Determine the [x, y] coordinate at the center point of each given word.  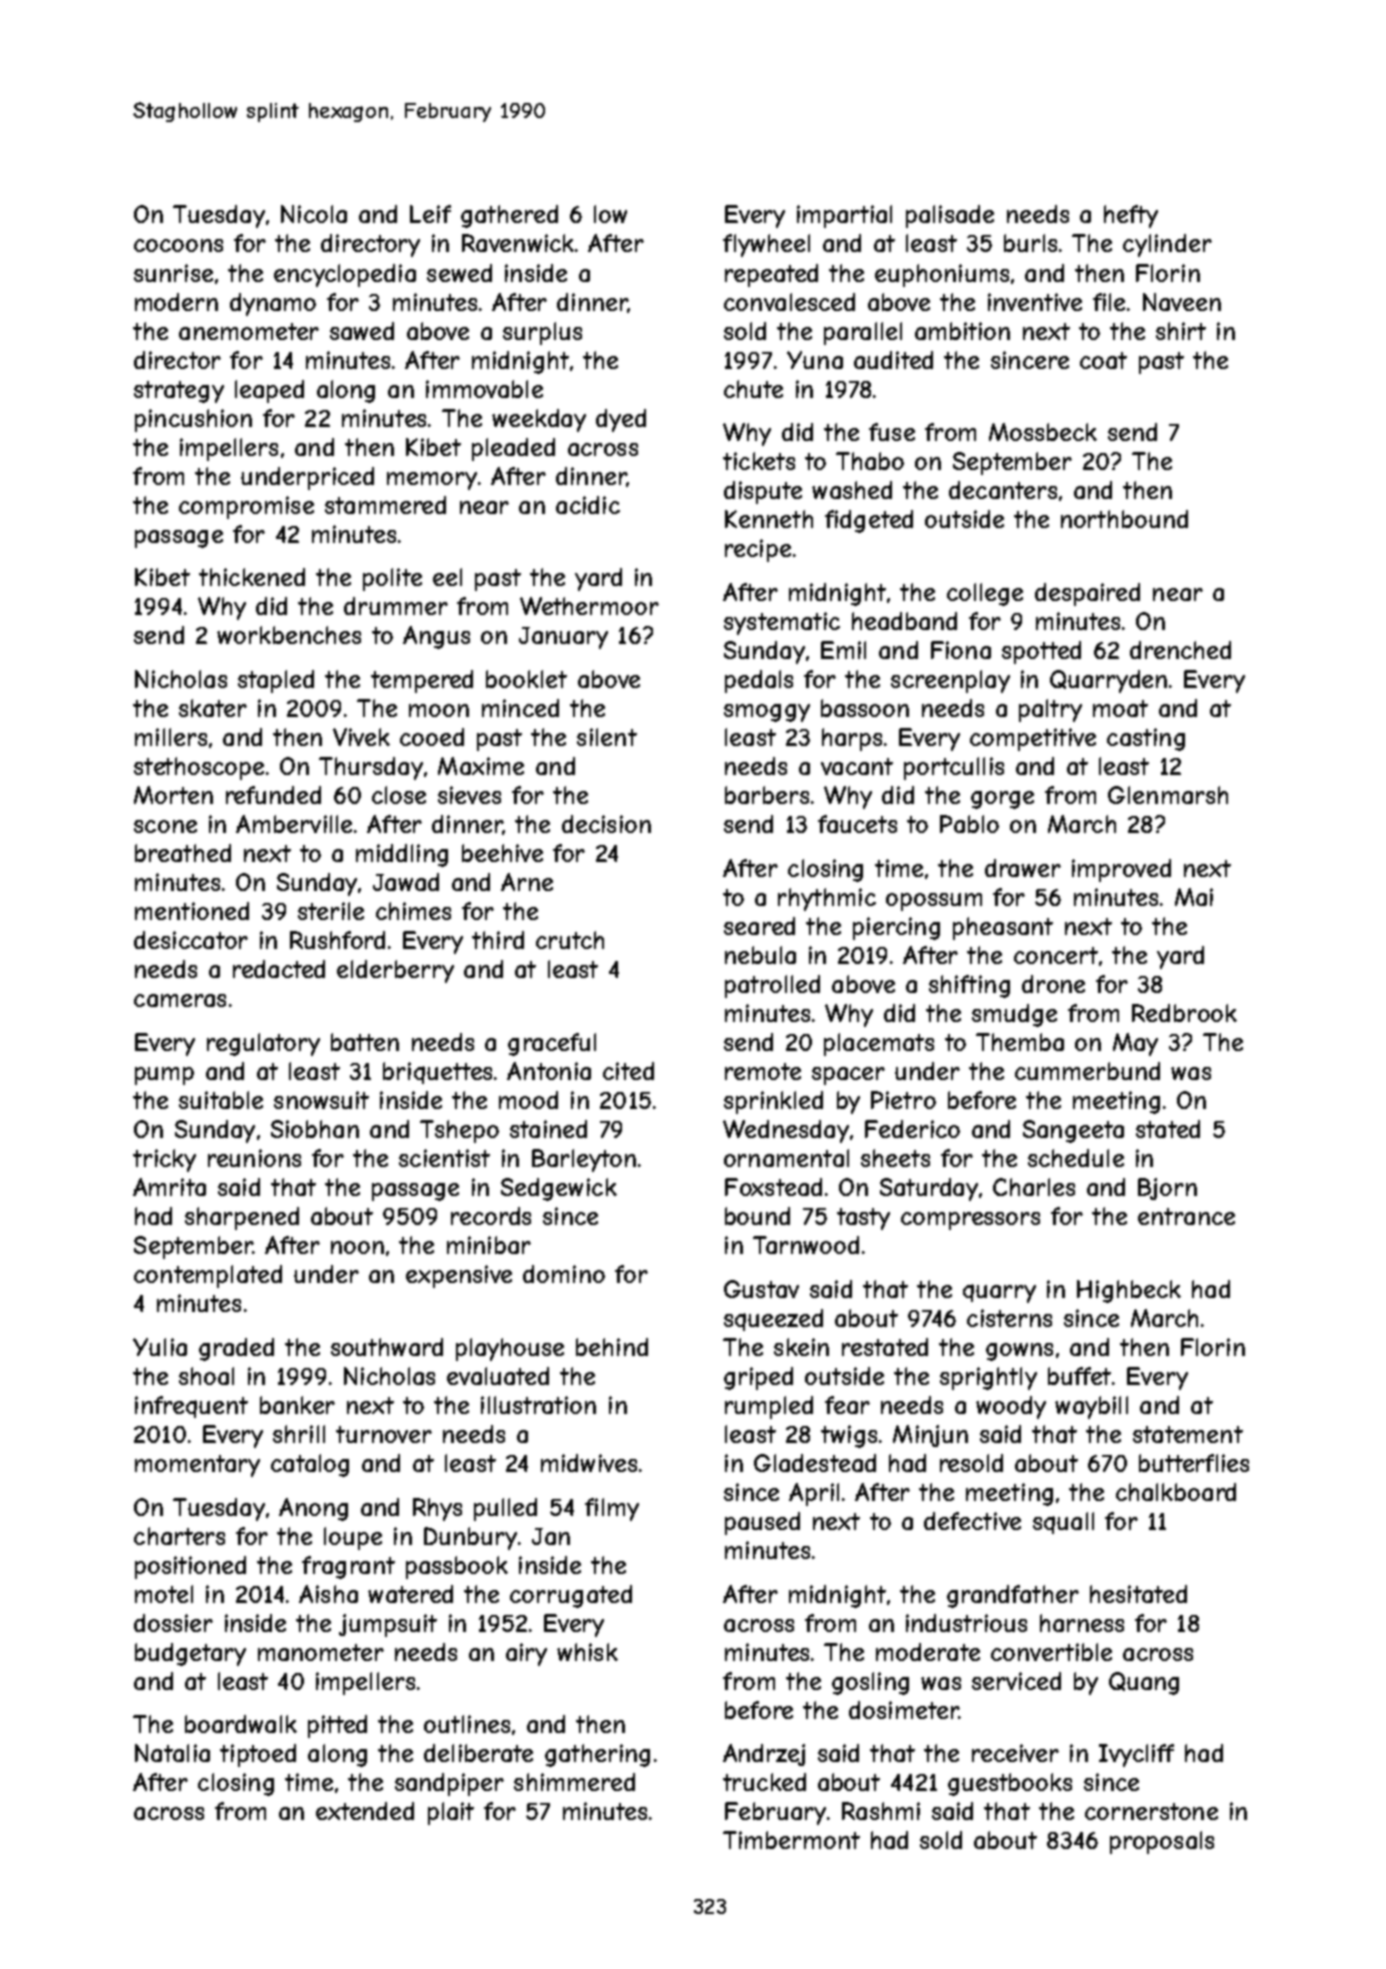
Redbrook [1184, 1013]
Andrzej [764, 1755]
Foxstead [773, 1187]
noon [357, 1247]
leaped [269, 391]
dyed [621, 420]
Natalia [172, 1753]
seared [759, 926]
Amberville [294, 824]
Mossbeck [1043, 432]
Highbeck [1129, 1291]
